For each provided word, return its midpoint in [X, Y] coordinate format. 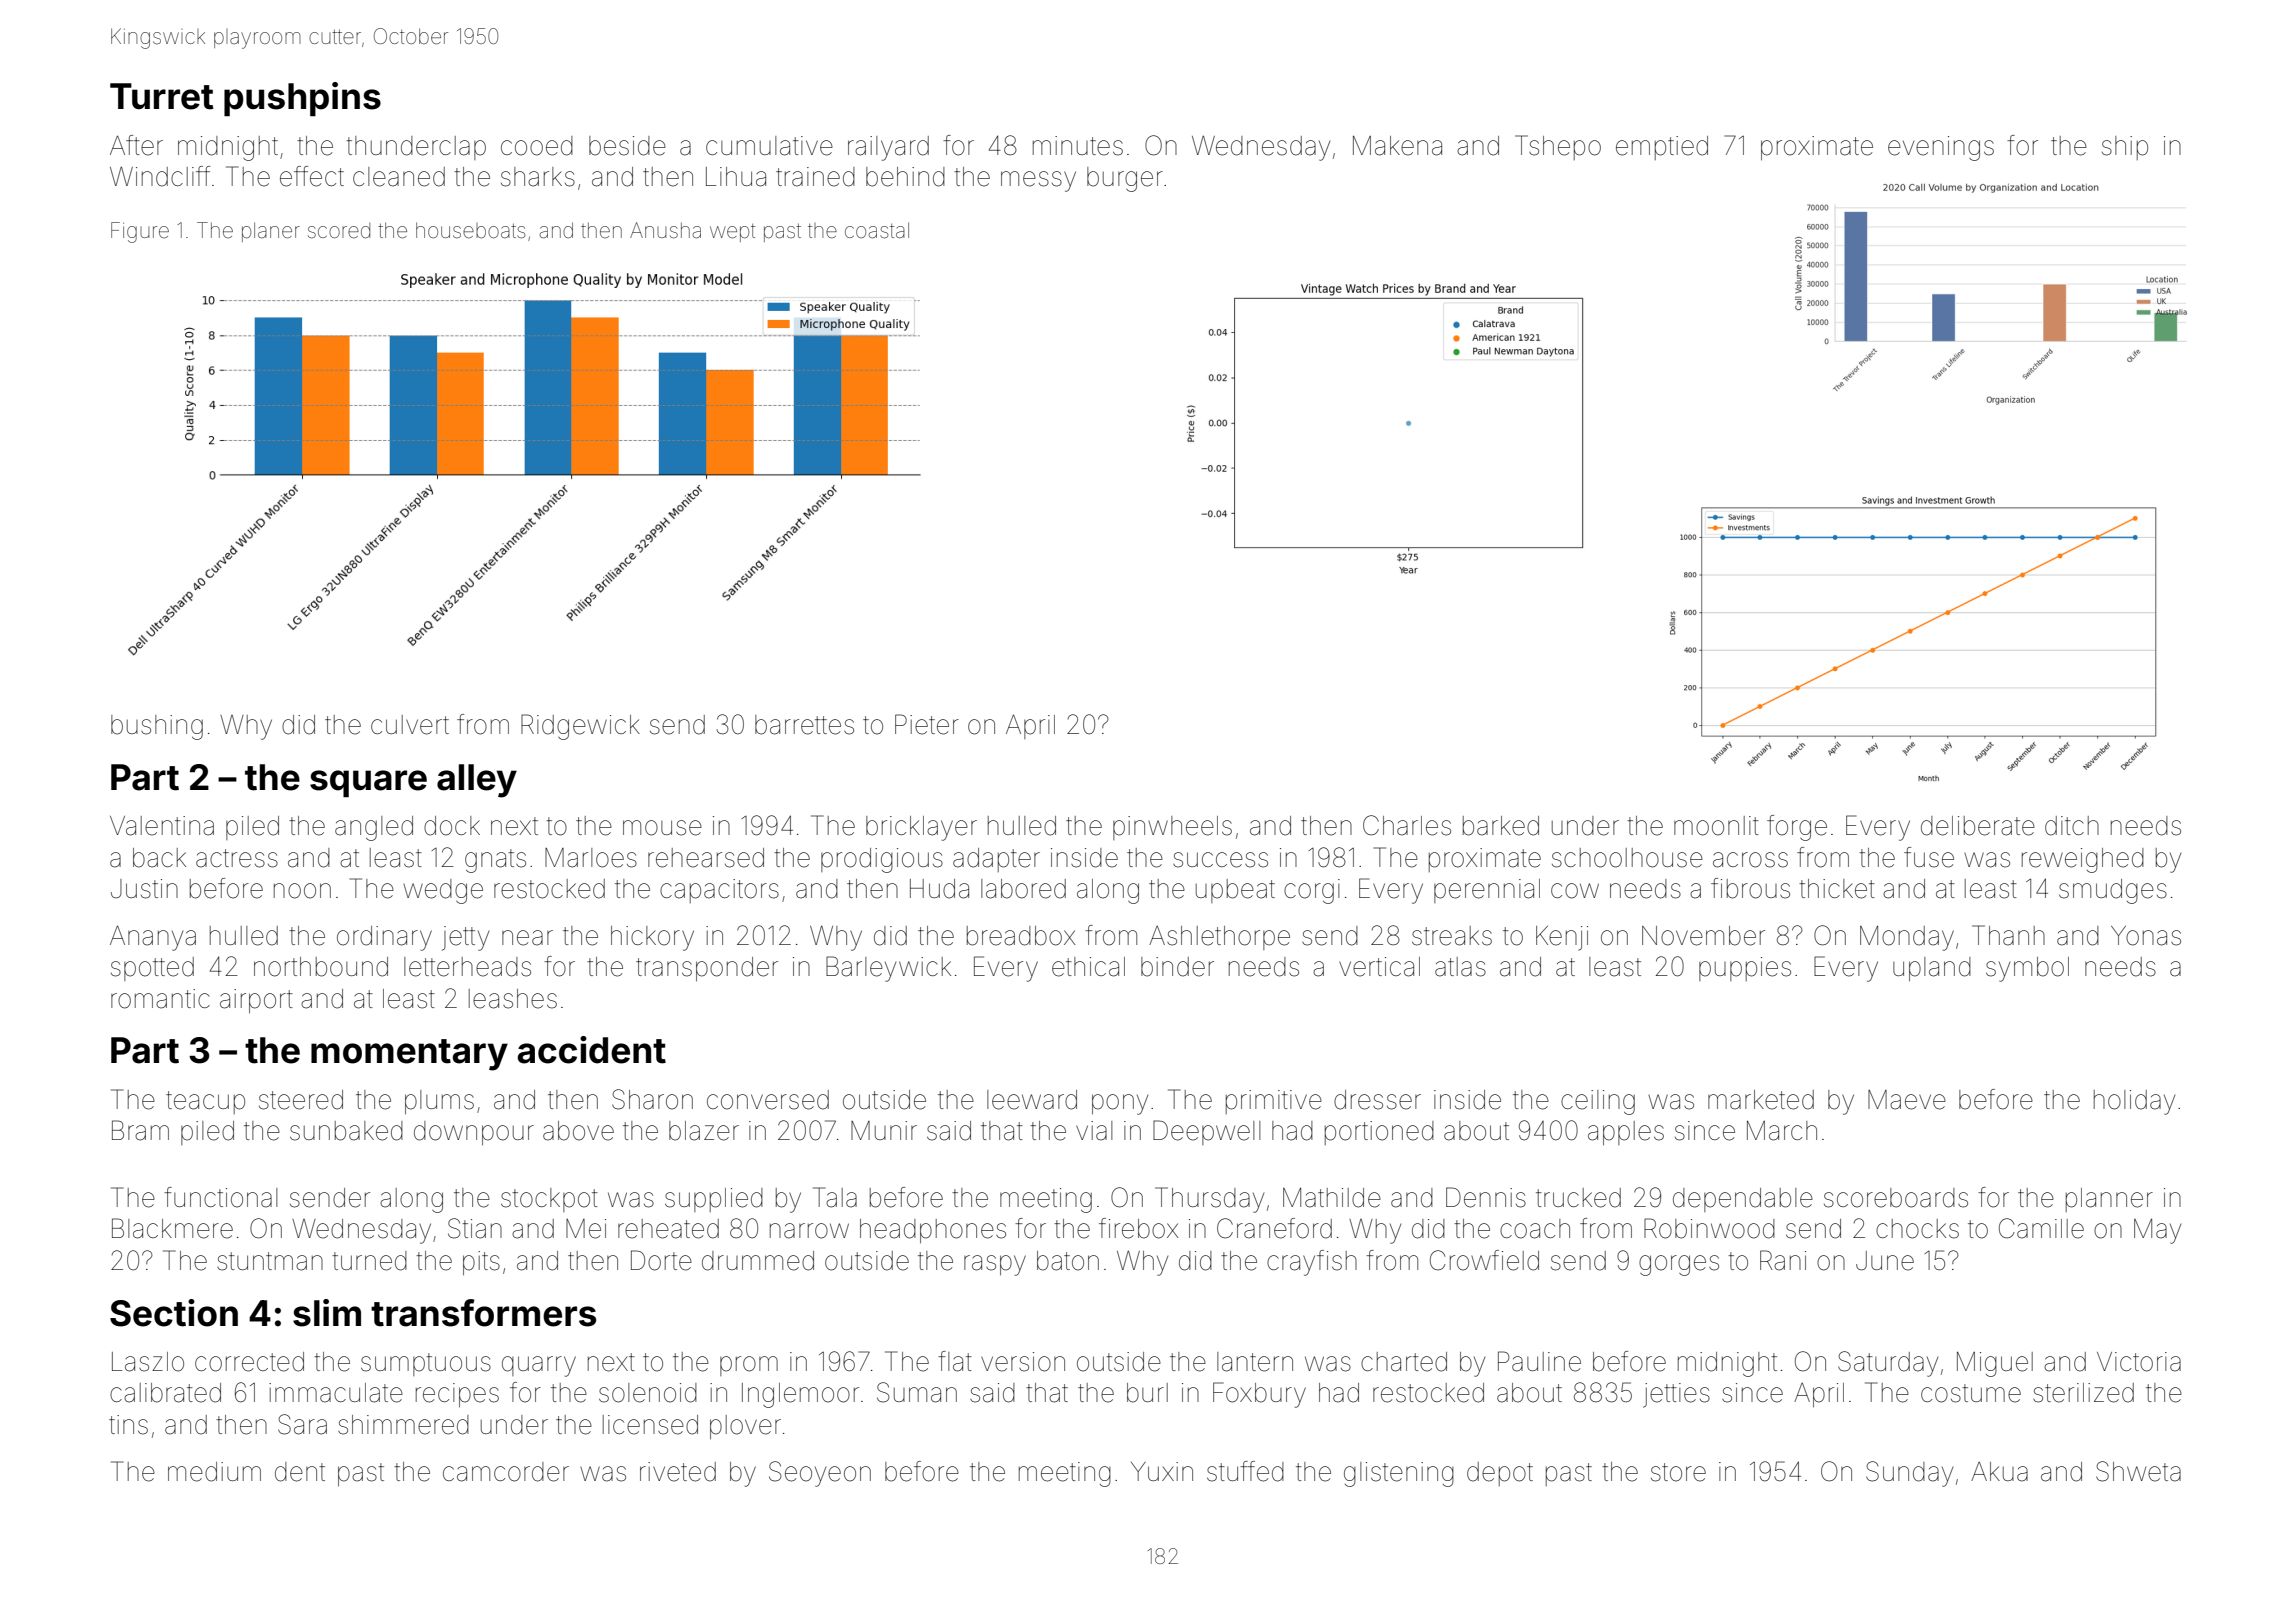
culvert [410, 725]
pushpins [302, 99]
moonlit [1716, 826]
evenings [1941, 148]
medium [214, 1472]
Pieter [927, 724]
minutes [1078, 146]
